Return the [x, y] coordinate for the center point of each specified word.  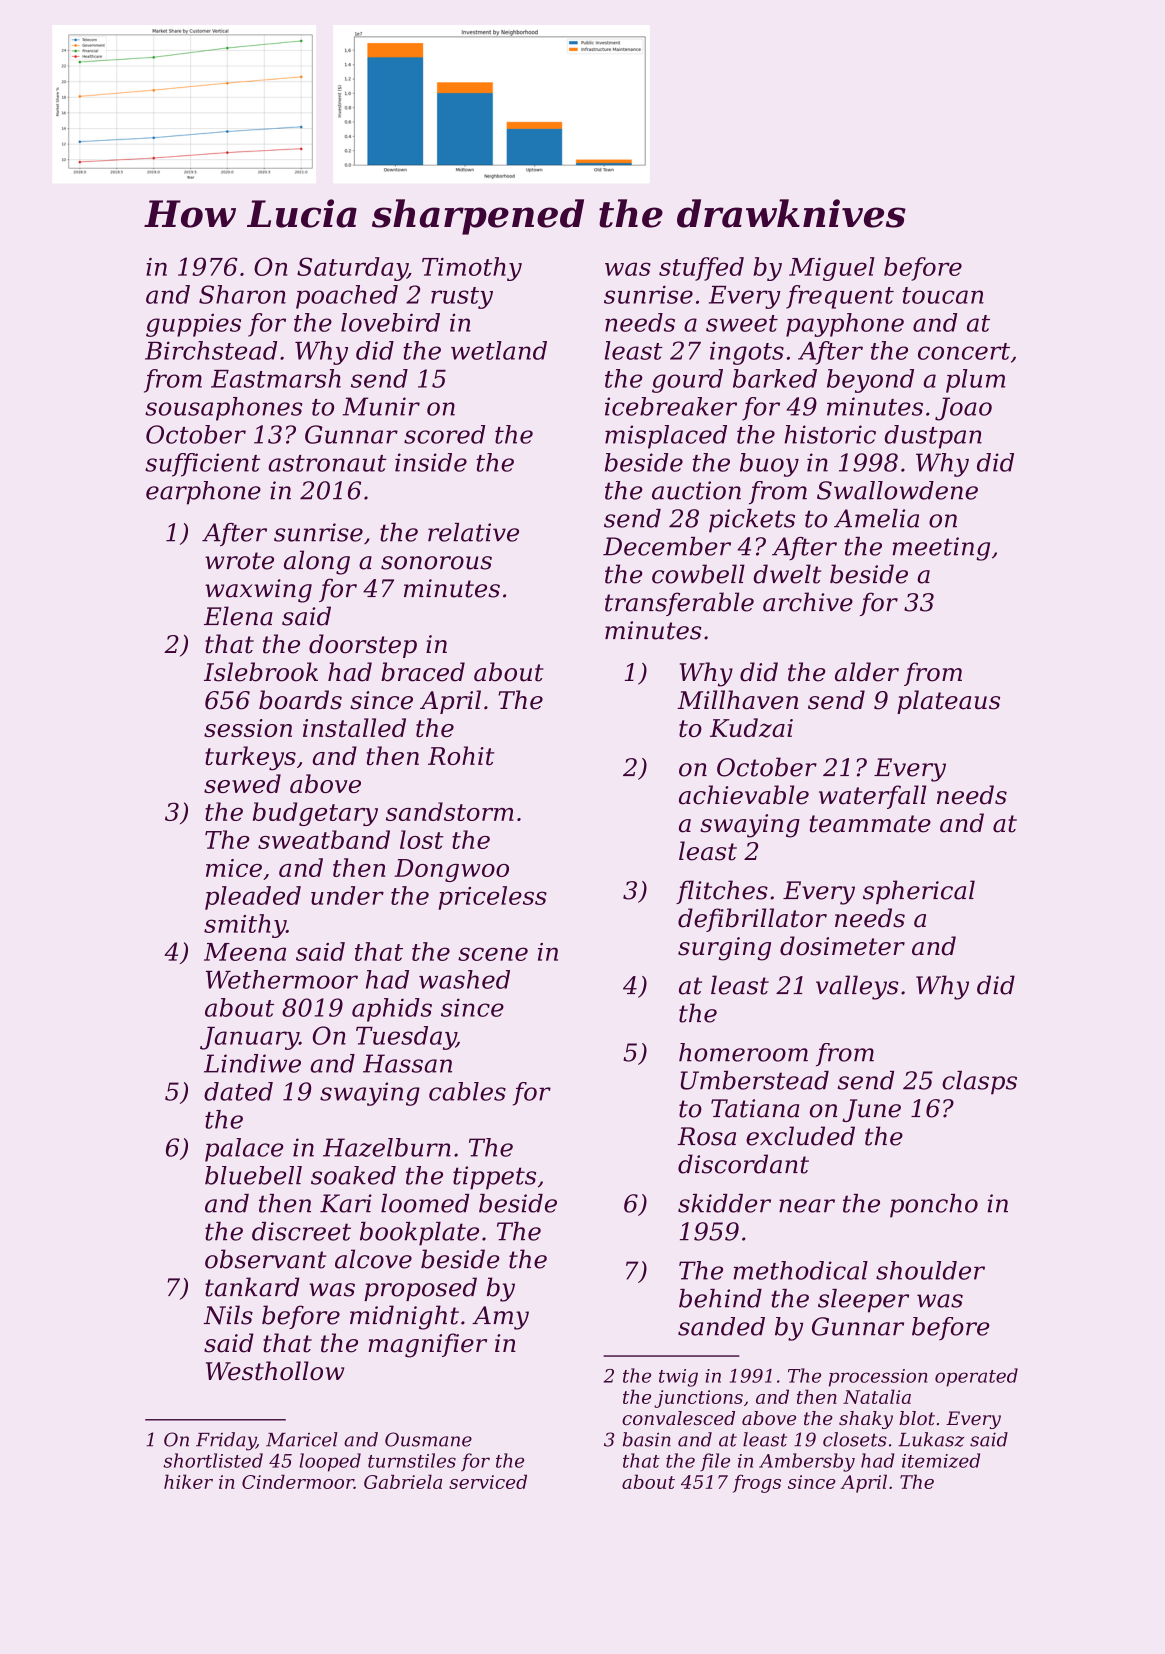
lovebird [390, 322]
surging [724, 949]
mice [234, 868]
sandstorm [449, 811]
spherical [919, 892]
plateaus [948, 702]
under [347, 895]
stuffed [701, 269]
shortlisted [213, 1460]
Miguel [832, 269]
